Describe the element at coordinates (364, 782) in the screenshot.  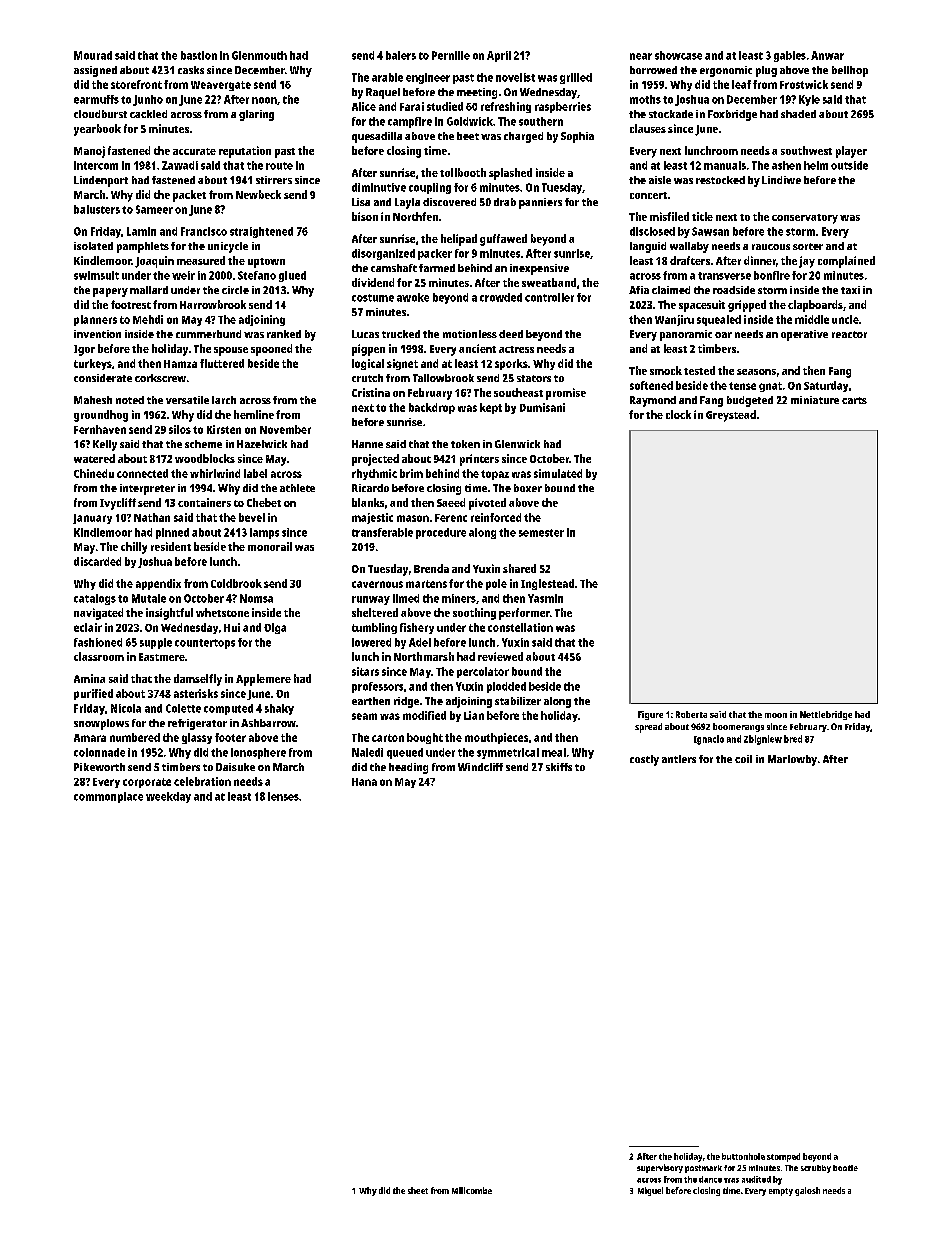
I see `Hana` at that location.
